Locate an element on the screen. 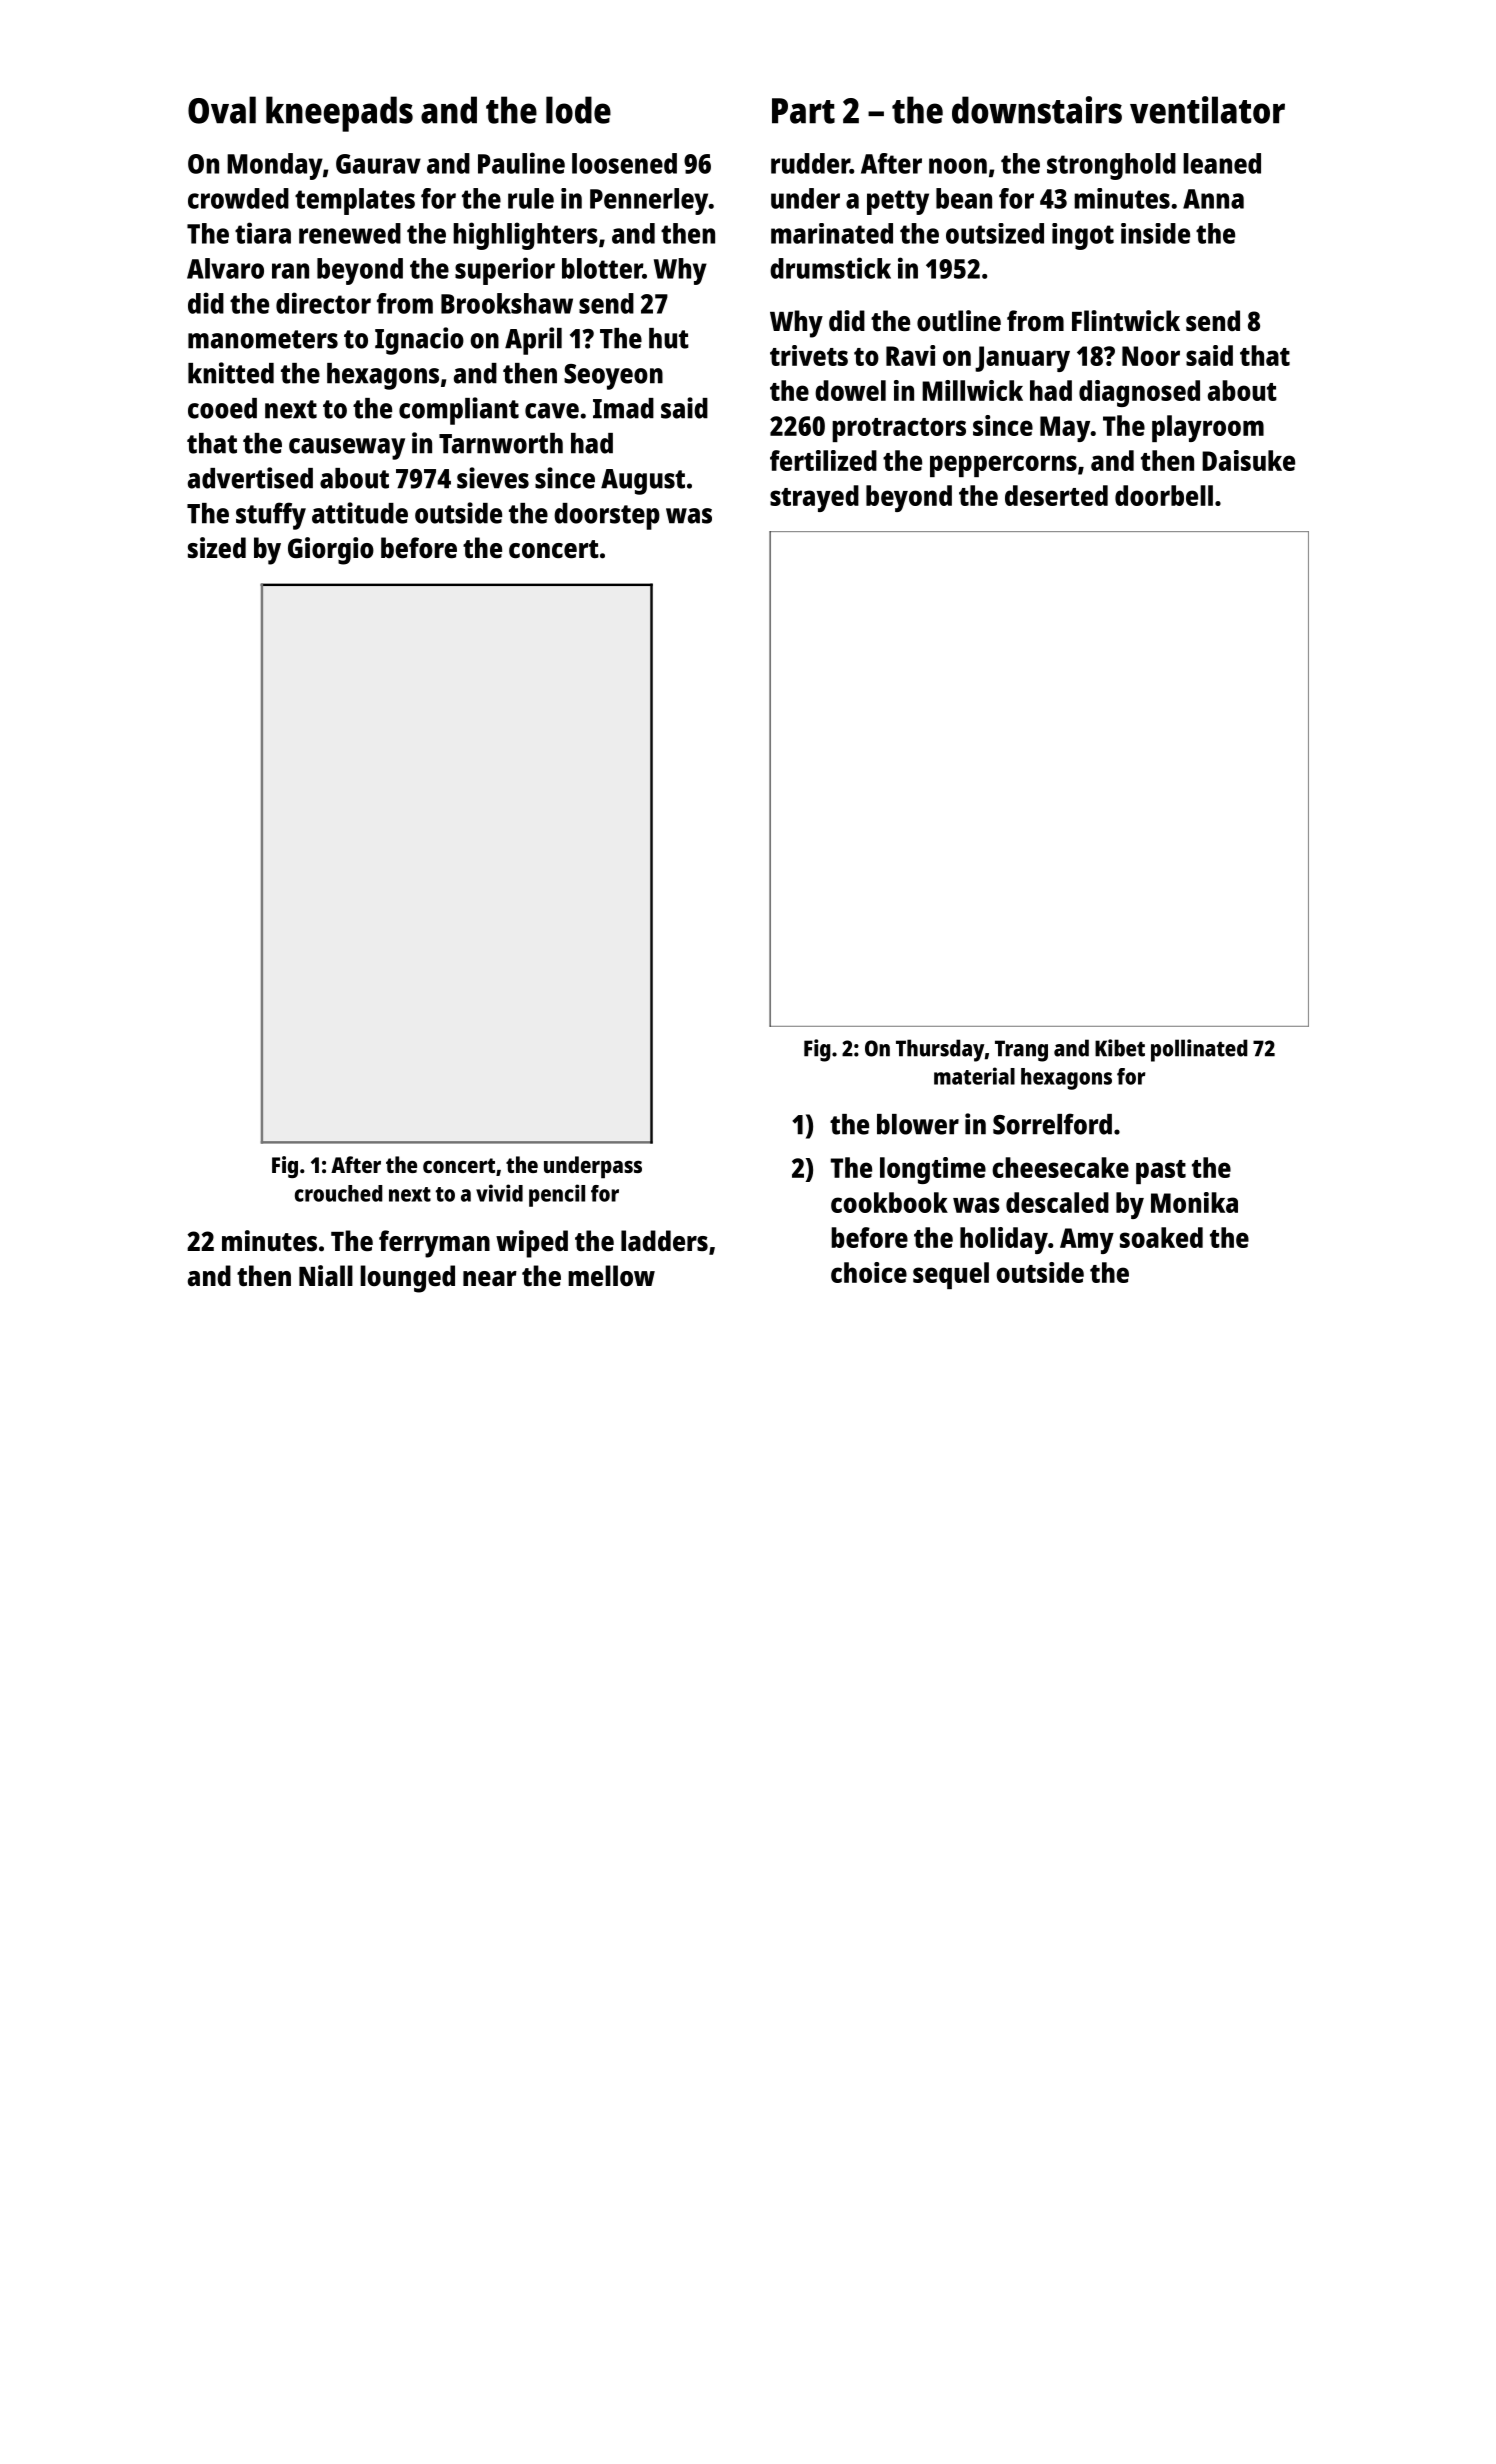 The width and height of the screenshot is (1496, 2464). crouched is located at coordinates (339, 1193).
